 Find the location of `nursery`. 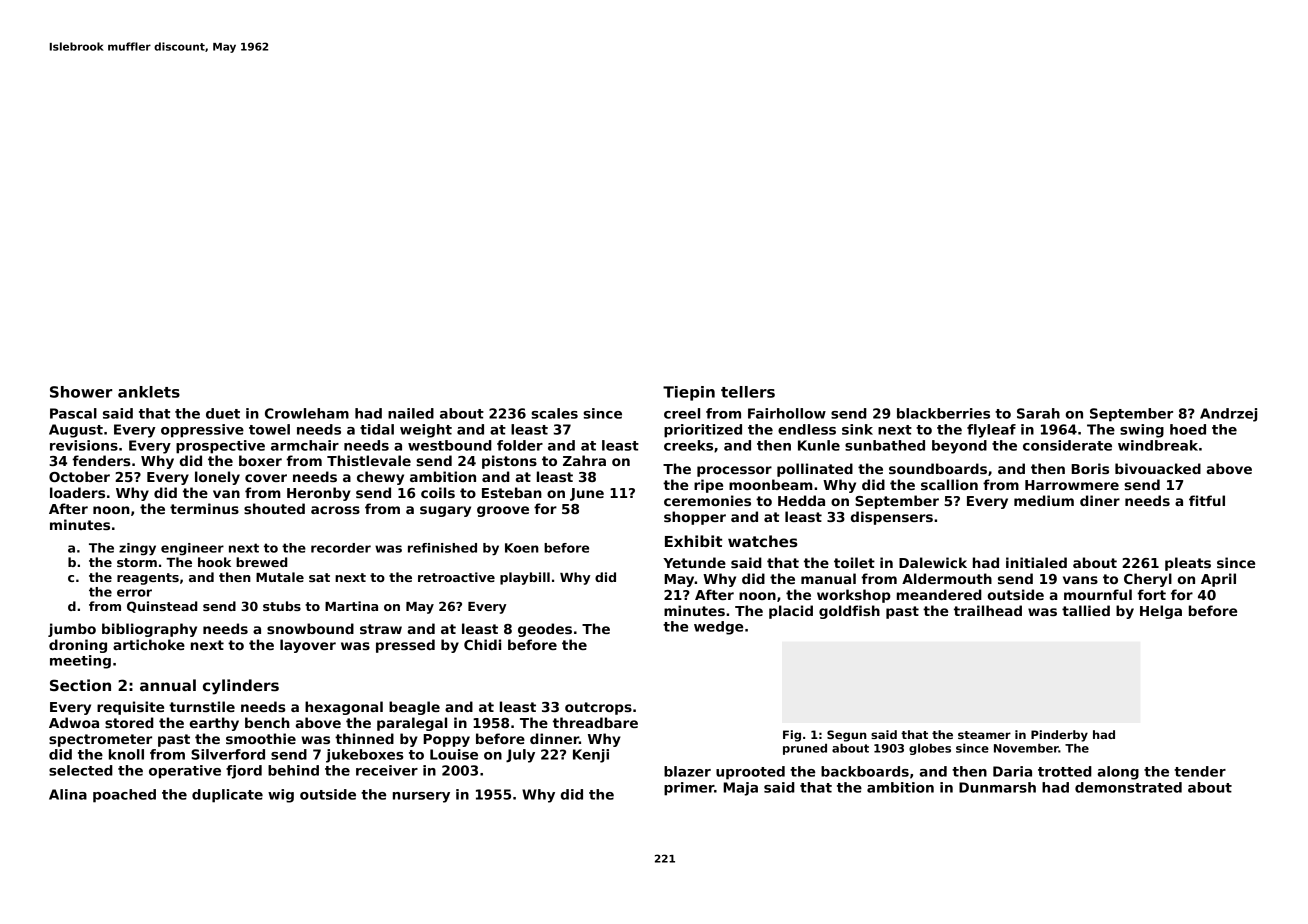

nursery is located at coordinates (421, 797).
